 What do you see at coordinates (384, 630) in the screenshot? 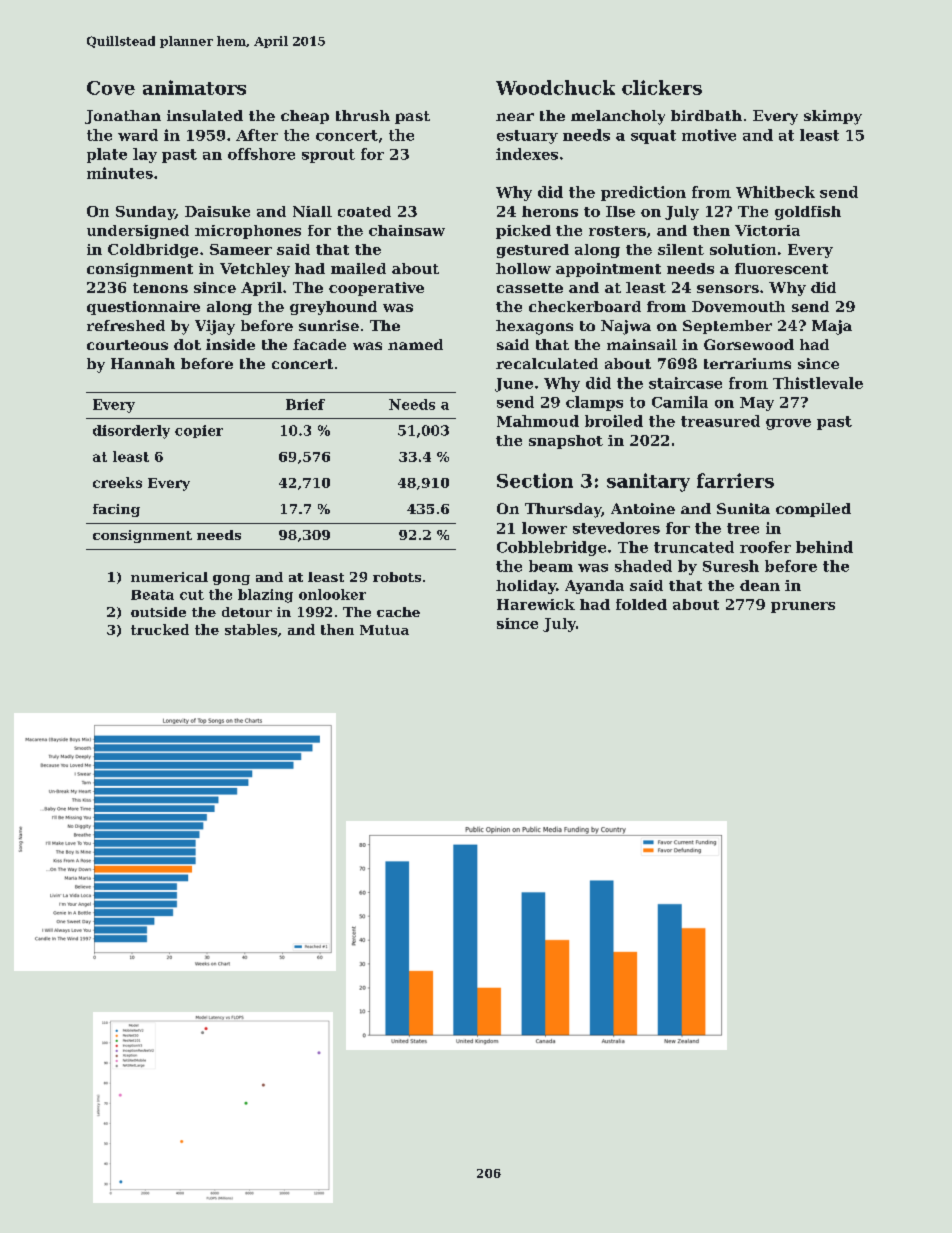
I see `Mutua` at bounding box center [384, 630].
